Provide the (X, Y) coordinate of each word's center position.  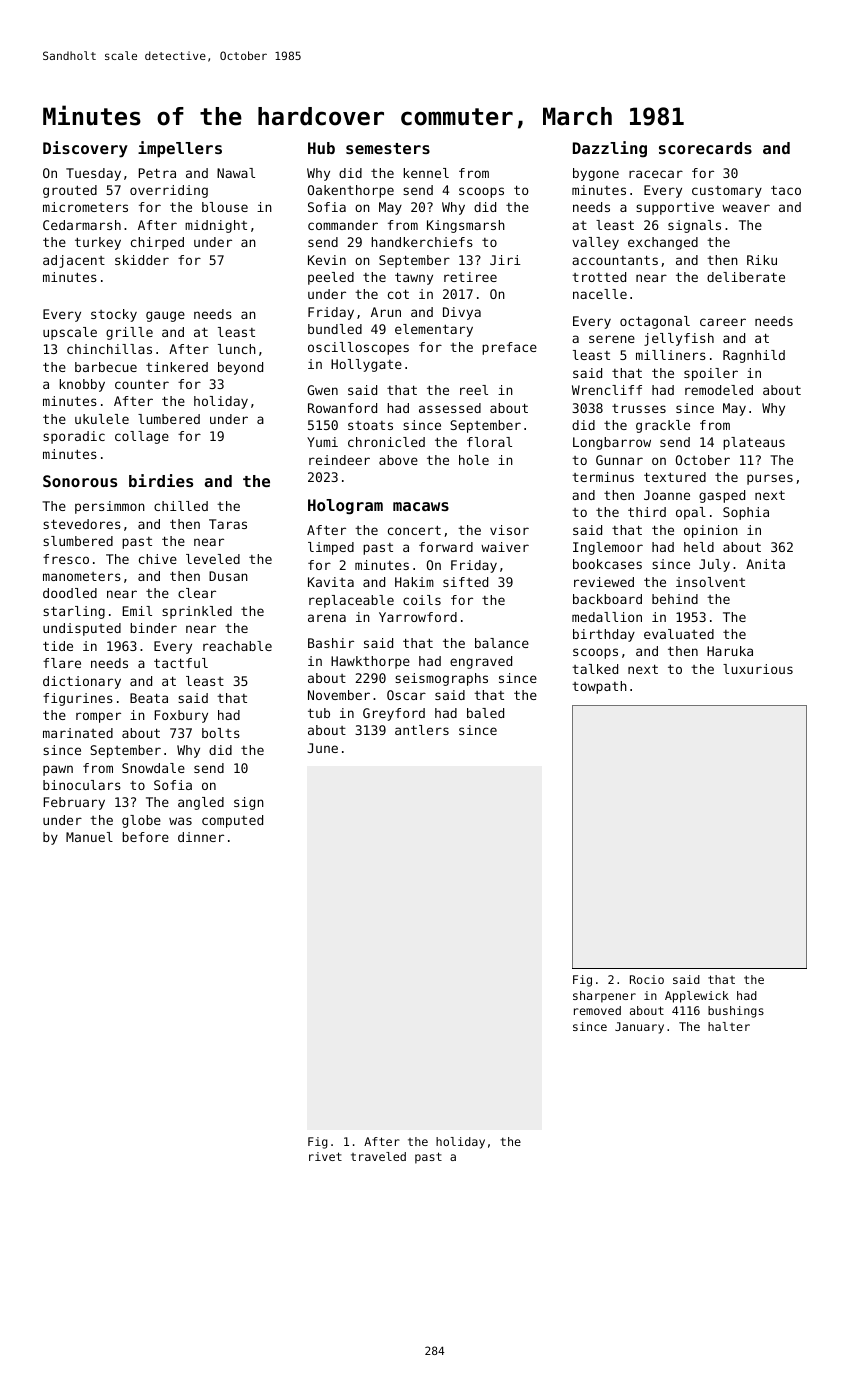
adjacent (74, 261)
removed (597, 1010)
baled (485, 713)
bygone (596, 174)
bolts (221, 733)
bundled (335, 329)
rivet (325, 1156)
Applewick (697, 997)
